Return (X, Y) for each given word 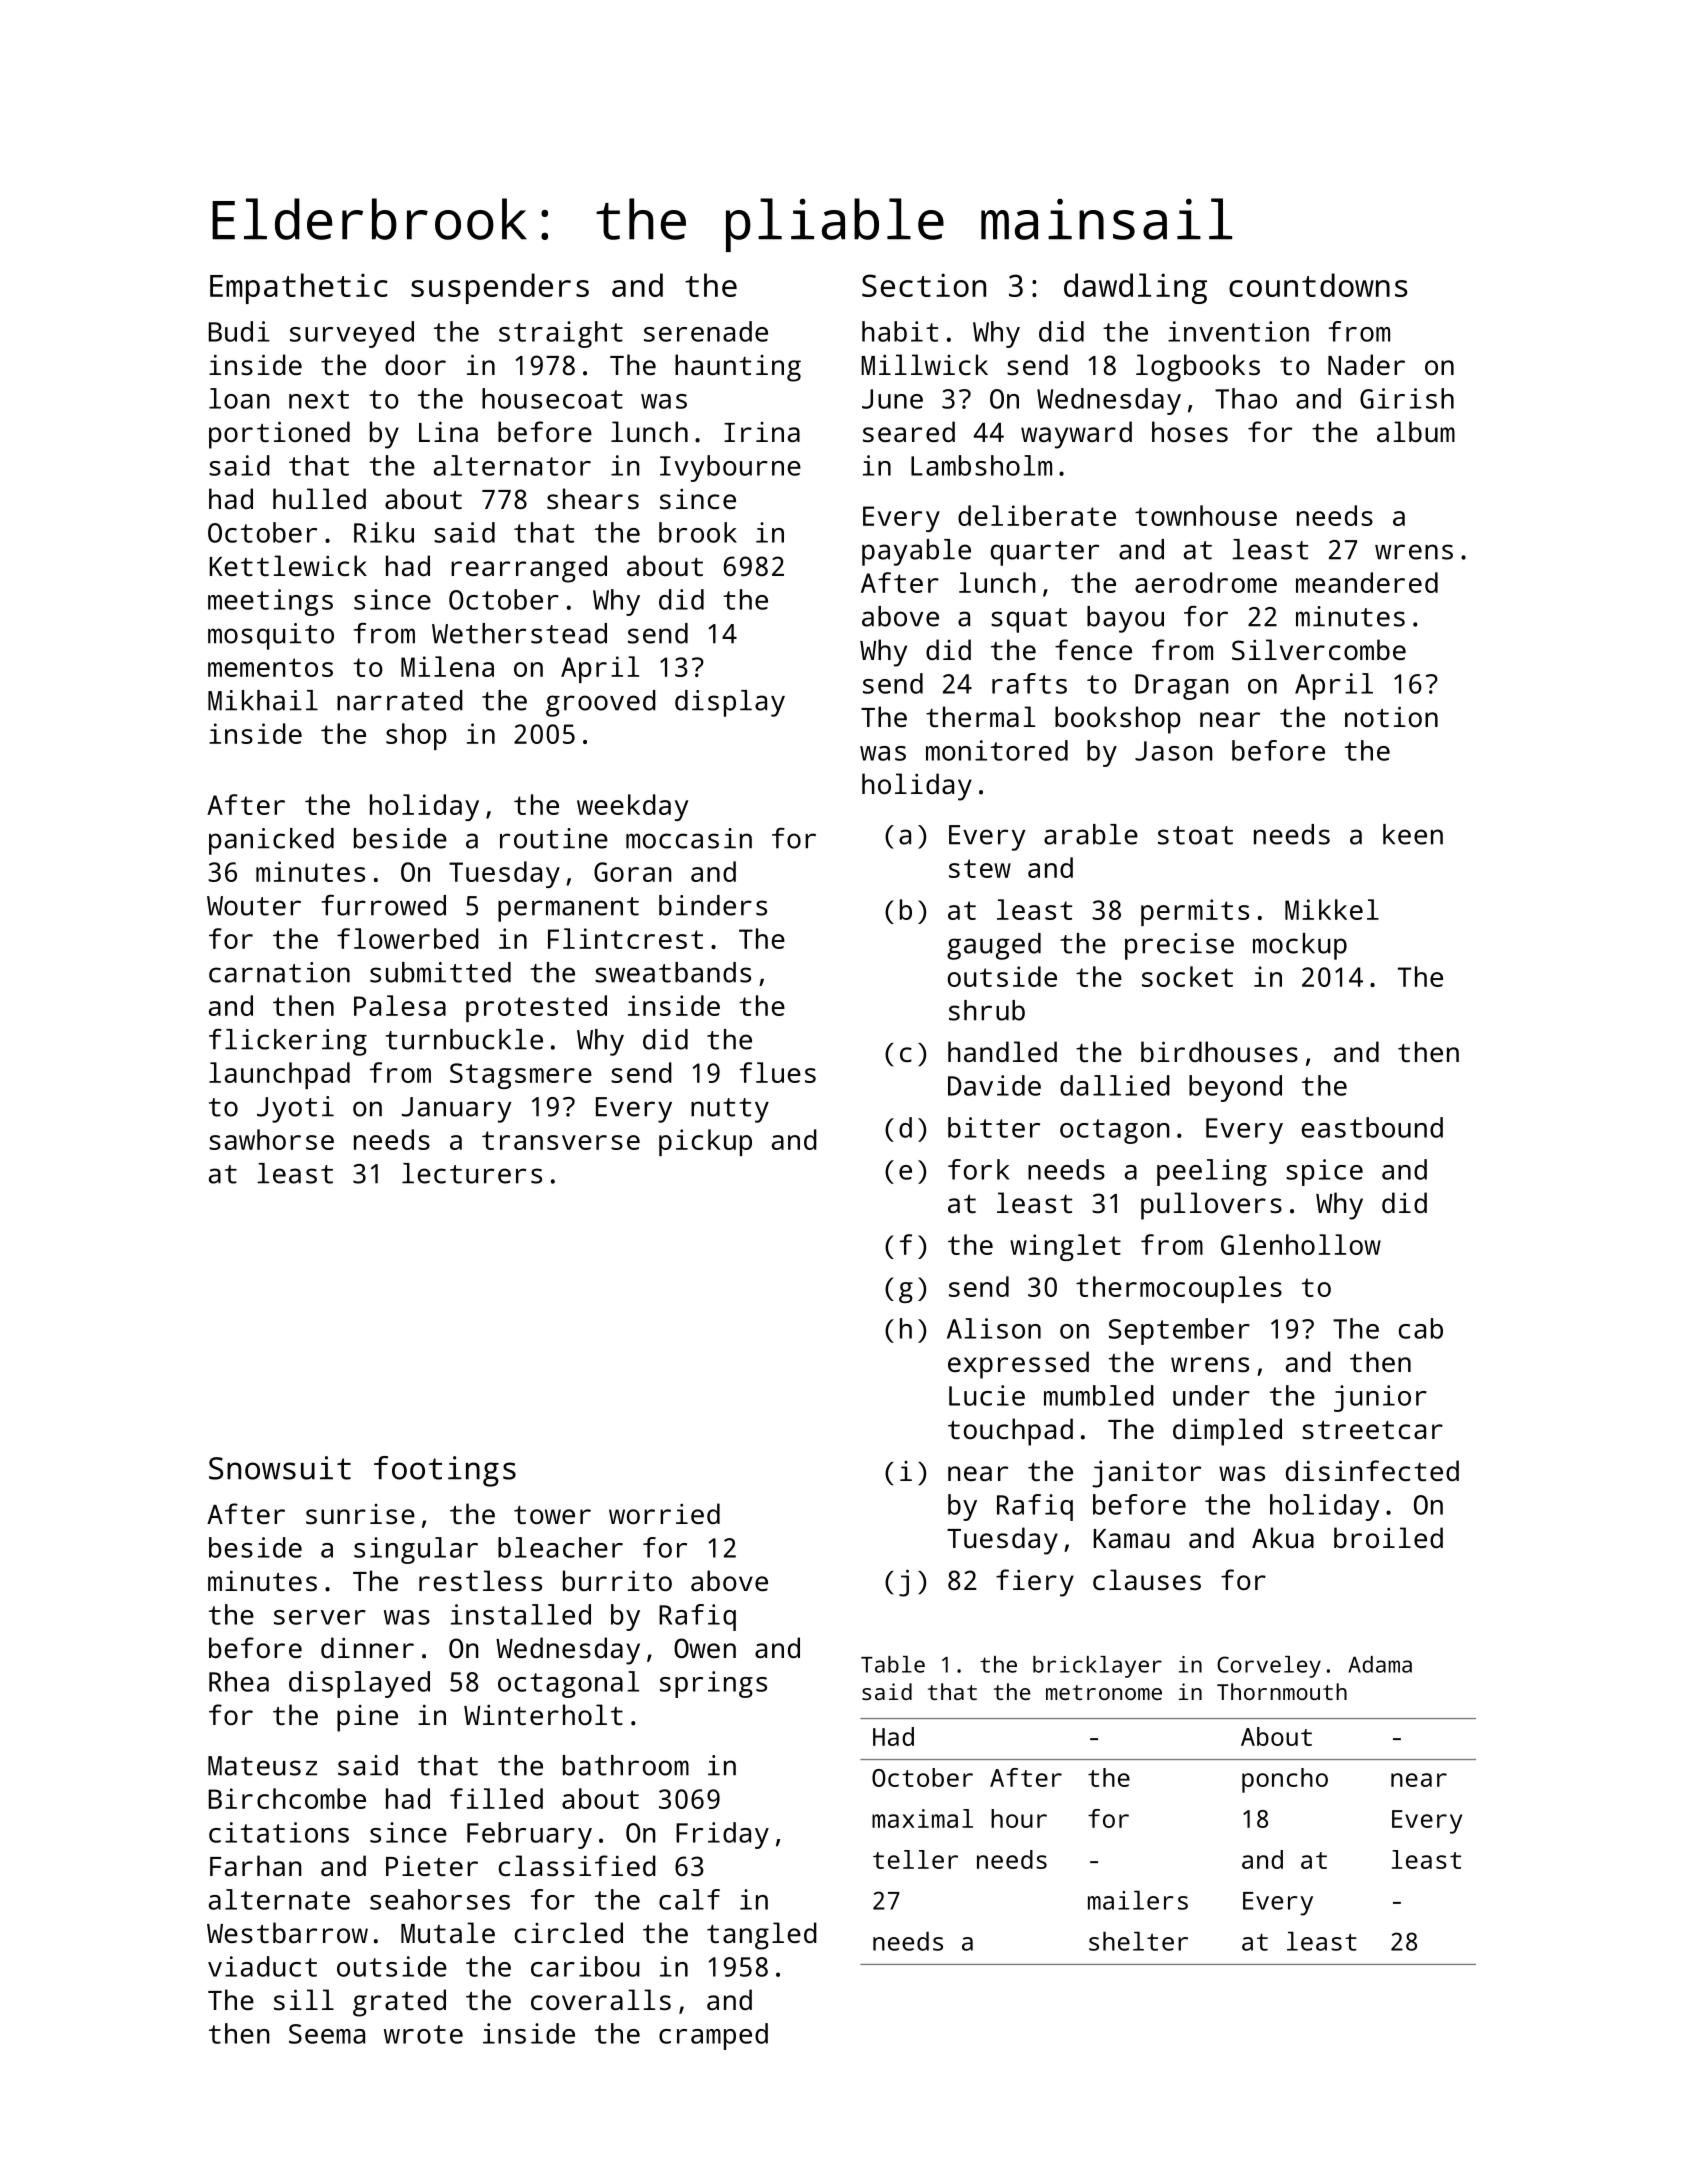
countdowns (1318, 285)
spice (1324, 1172)
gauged (994, 946)
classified (577, 1866)
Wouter (254, 906)
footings (445, 1471)
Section (924, 285)
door (415, 364)
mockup (1300, 946)
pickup (705, 1142)
